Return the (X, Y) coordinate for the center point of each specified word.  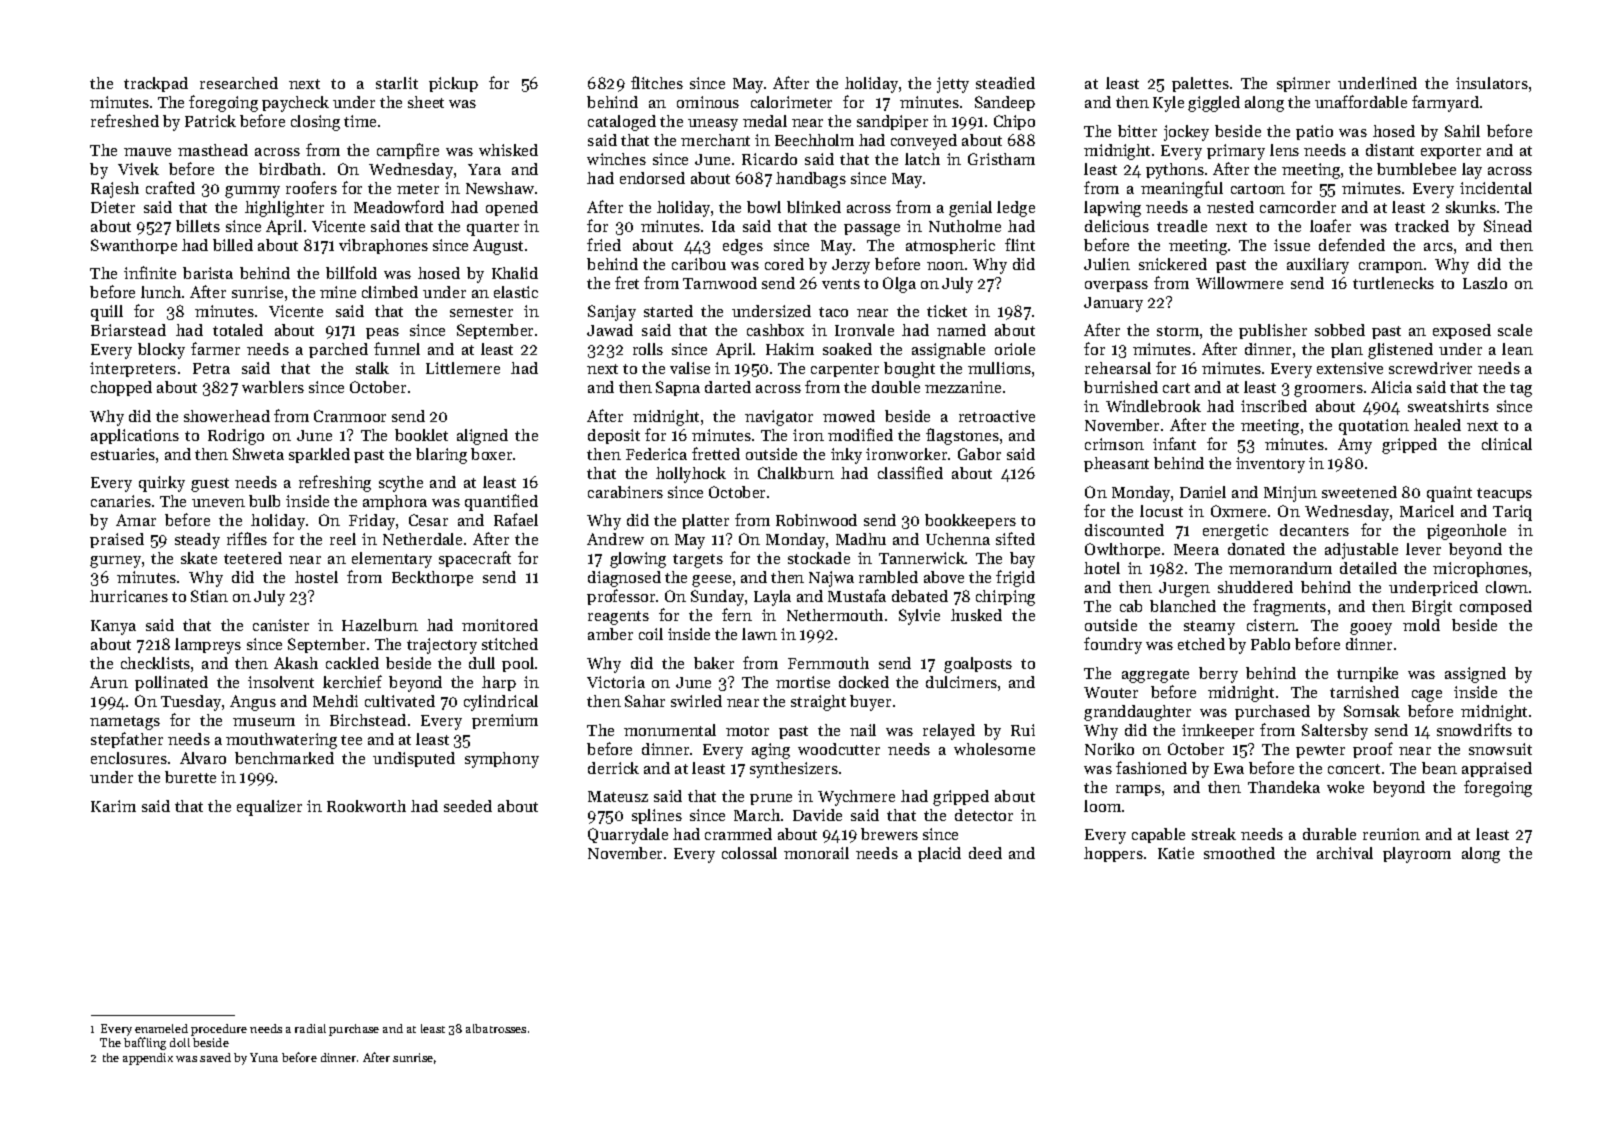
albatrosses (496, 1028)
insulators (1492, 83)
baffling (145, 1043)
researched (239, 83)
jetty (953, 85)
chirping (1005, 598)
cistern (1271, 625)
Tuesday (191, 703)
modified (860, 434)
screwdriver (1430, 368)
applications (135, 436)
